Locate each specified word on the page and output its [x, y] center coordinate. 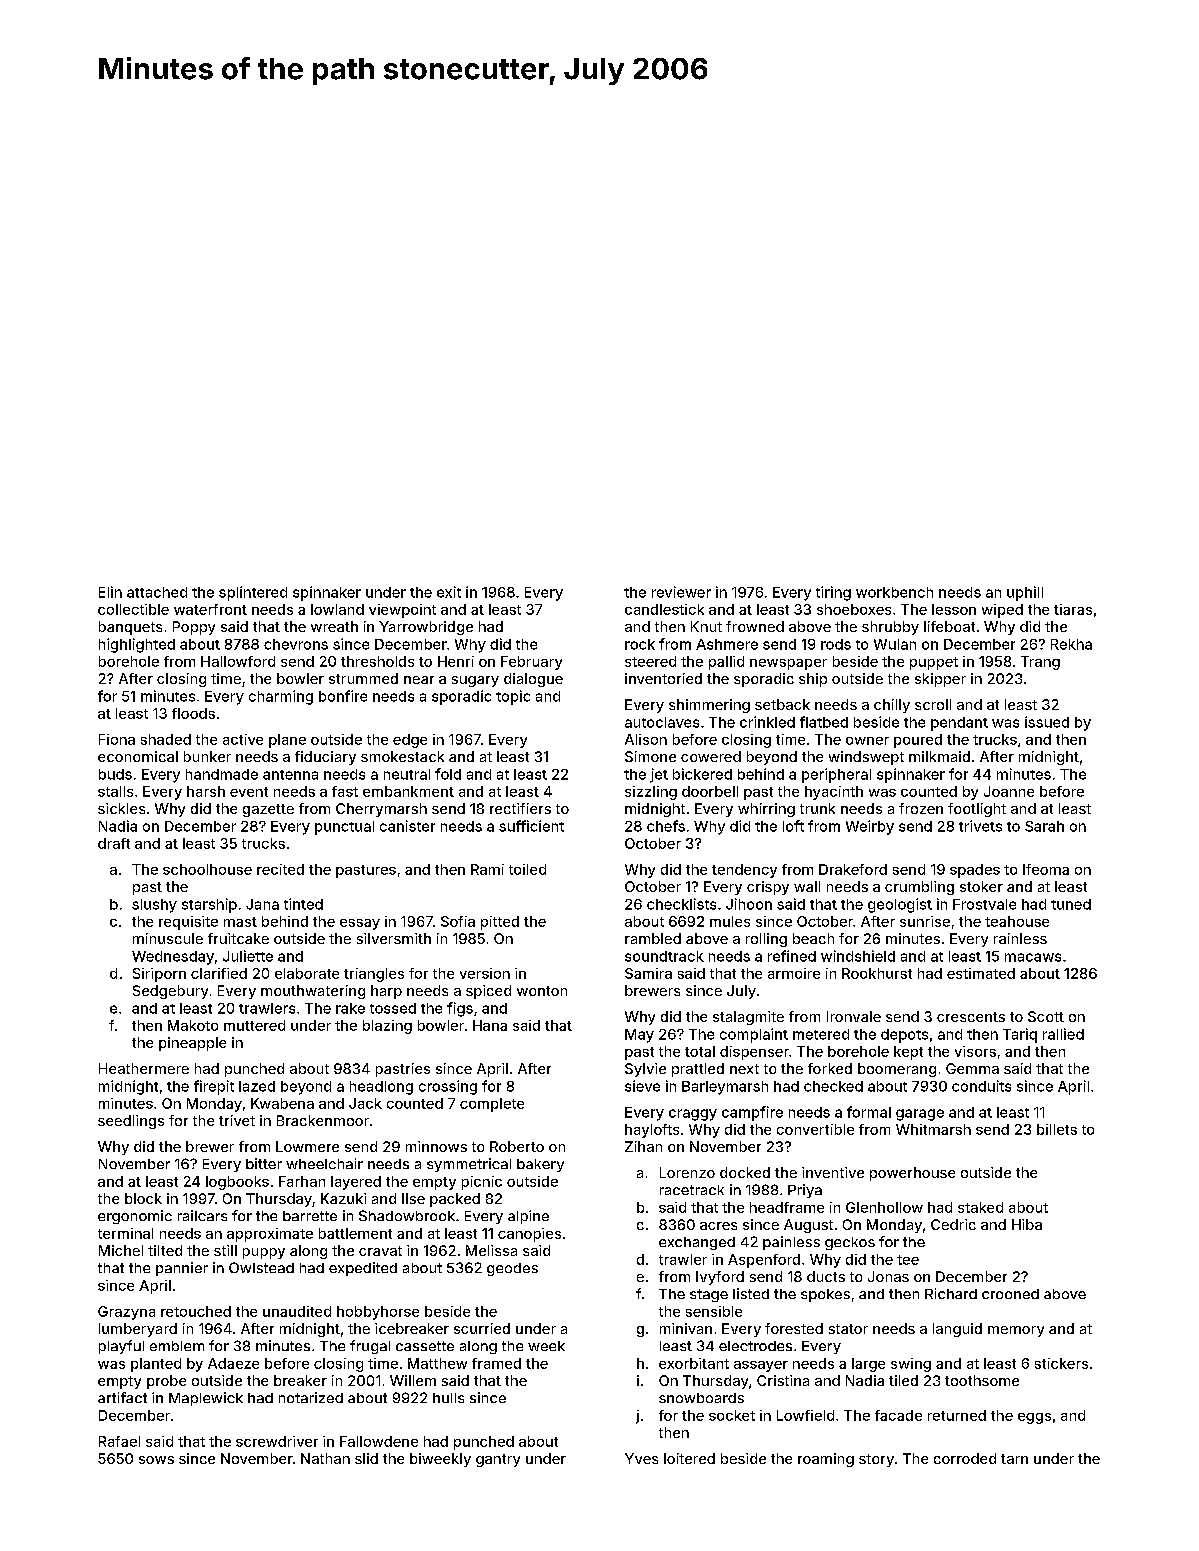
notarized [311, 1397]
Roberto [517, 1146]
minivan [686, 1328]
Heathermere [144, 1068]
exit [449, 592]
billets [1057, 1129]
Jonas [888, 1276]
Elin [110, 592]
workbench [894, 592]
